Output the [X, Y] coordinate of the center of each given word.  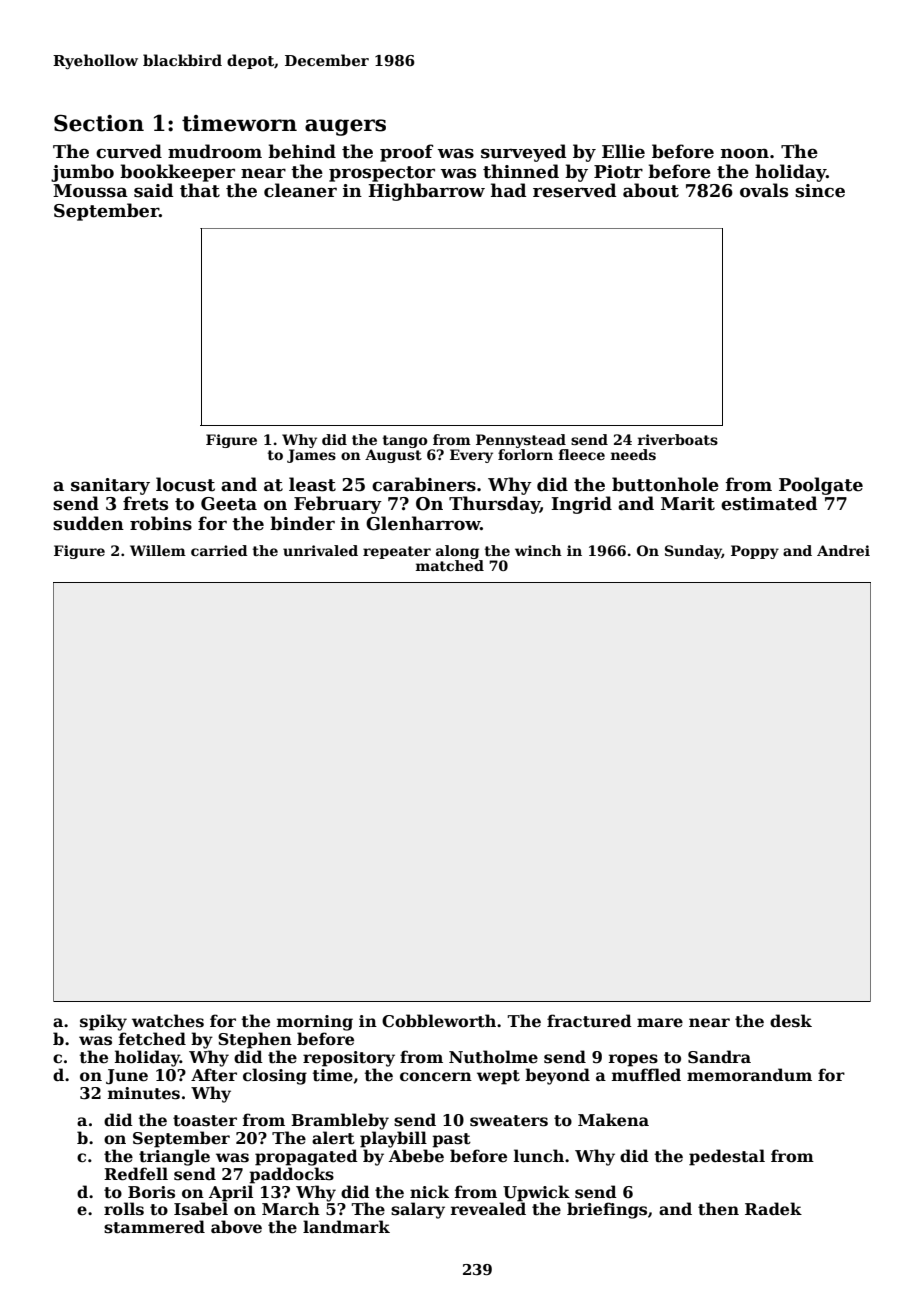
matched [450, 565]
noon [745, 153]
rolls [124, 1209]
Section [99, 123]
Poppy [755, 552]
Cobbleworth [439, 1021]
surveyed [523, 153]
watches [168, 1021]
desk [791, 1021]
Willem [158, 550]
